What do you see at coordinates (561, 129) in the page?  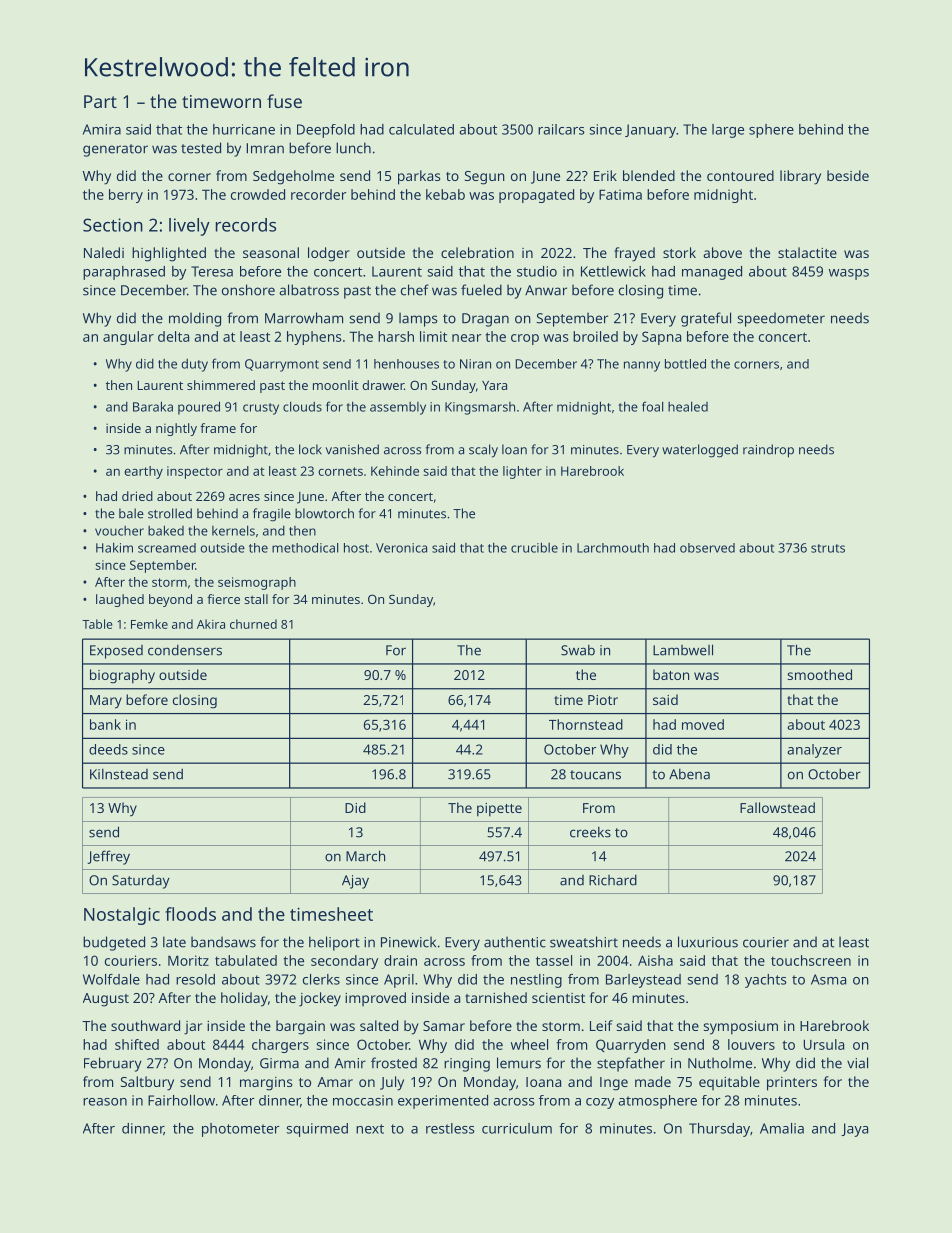 I see `railcars` at bounding box center [561, 129].
